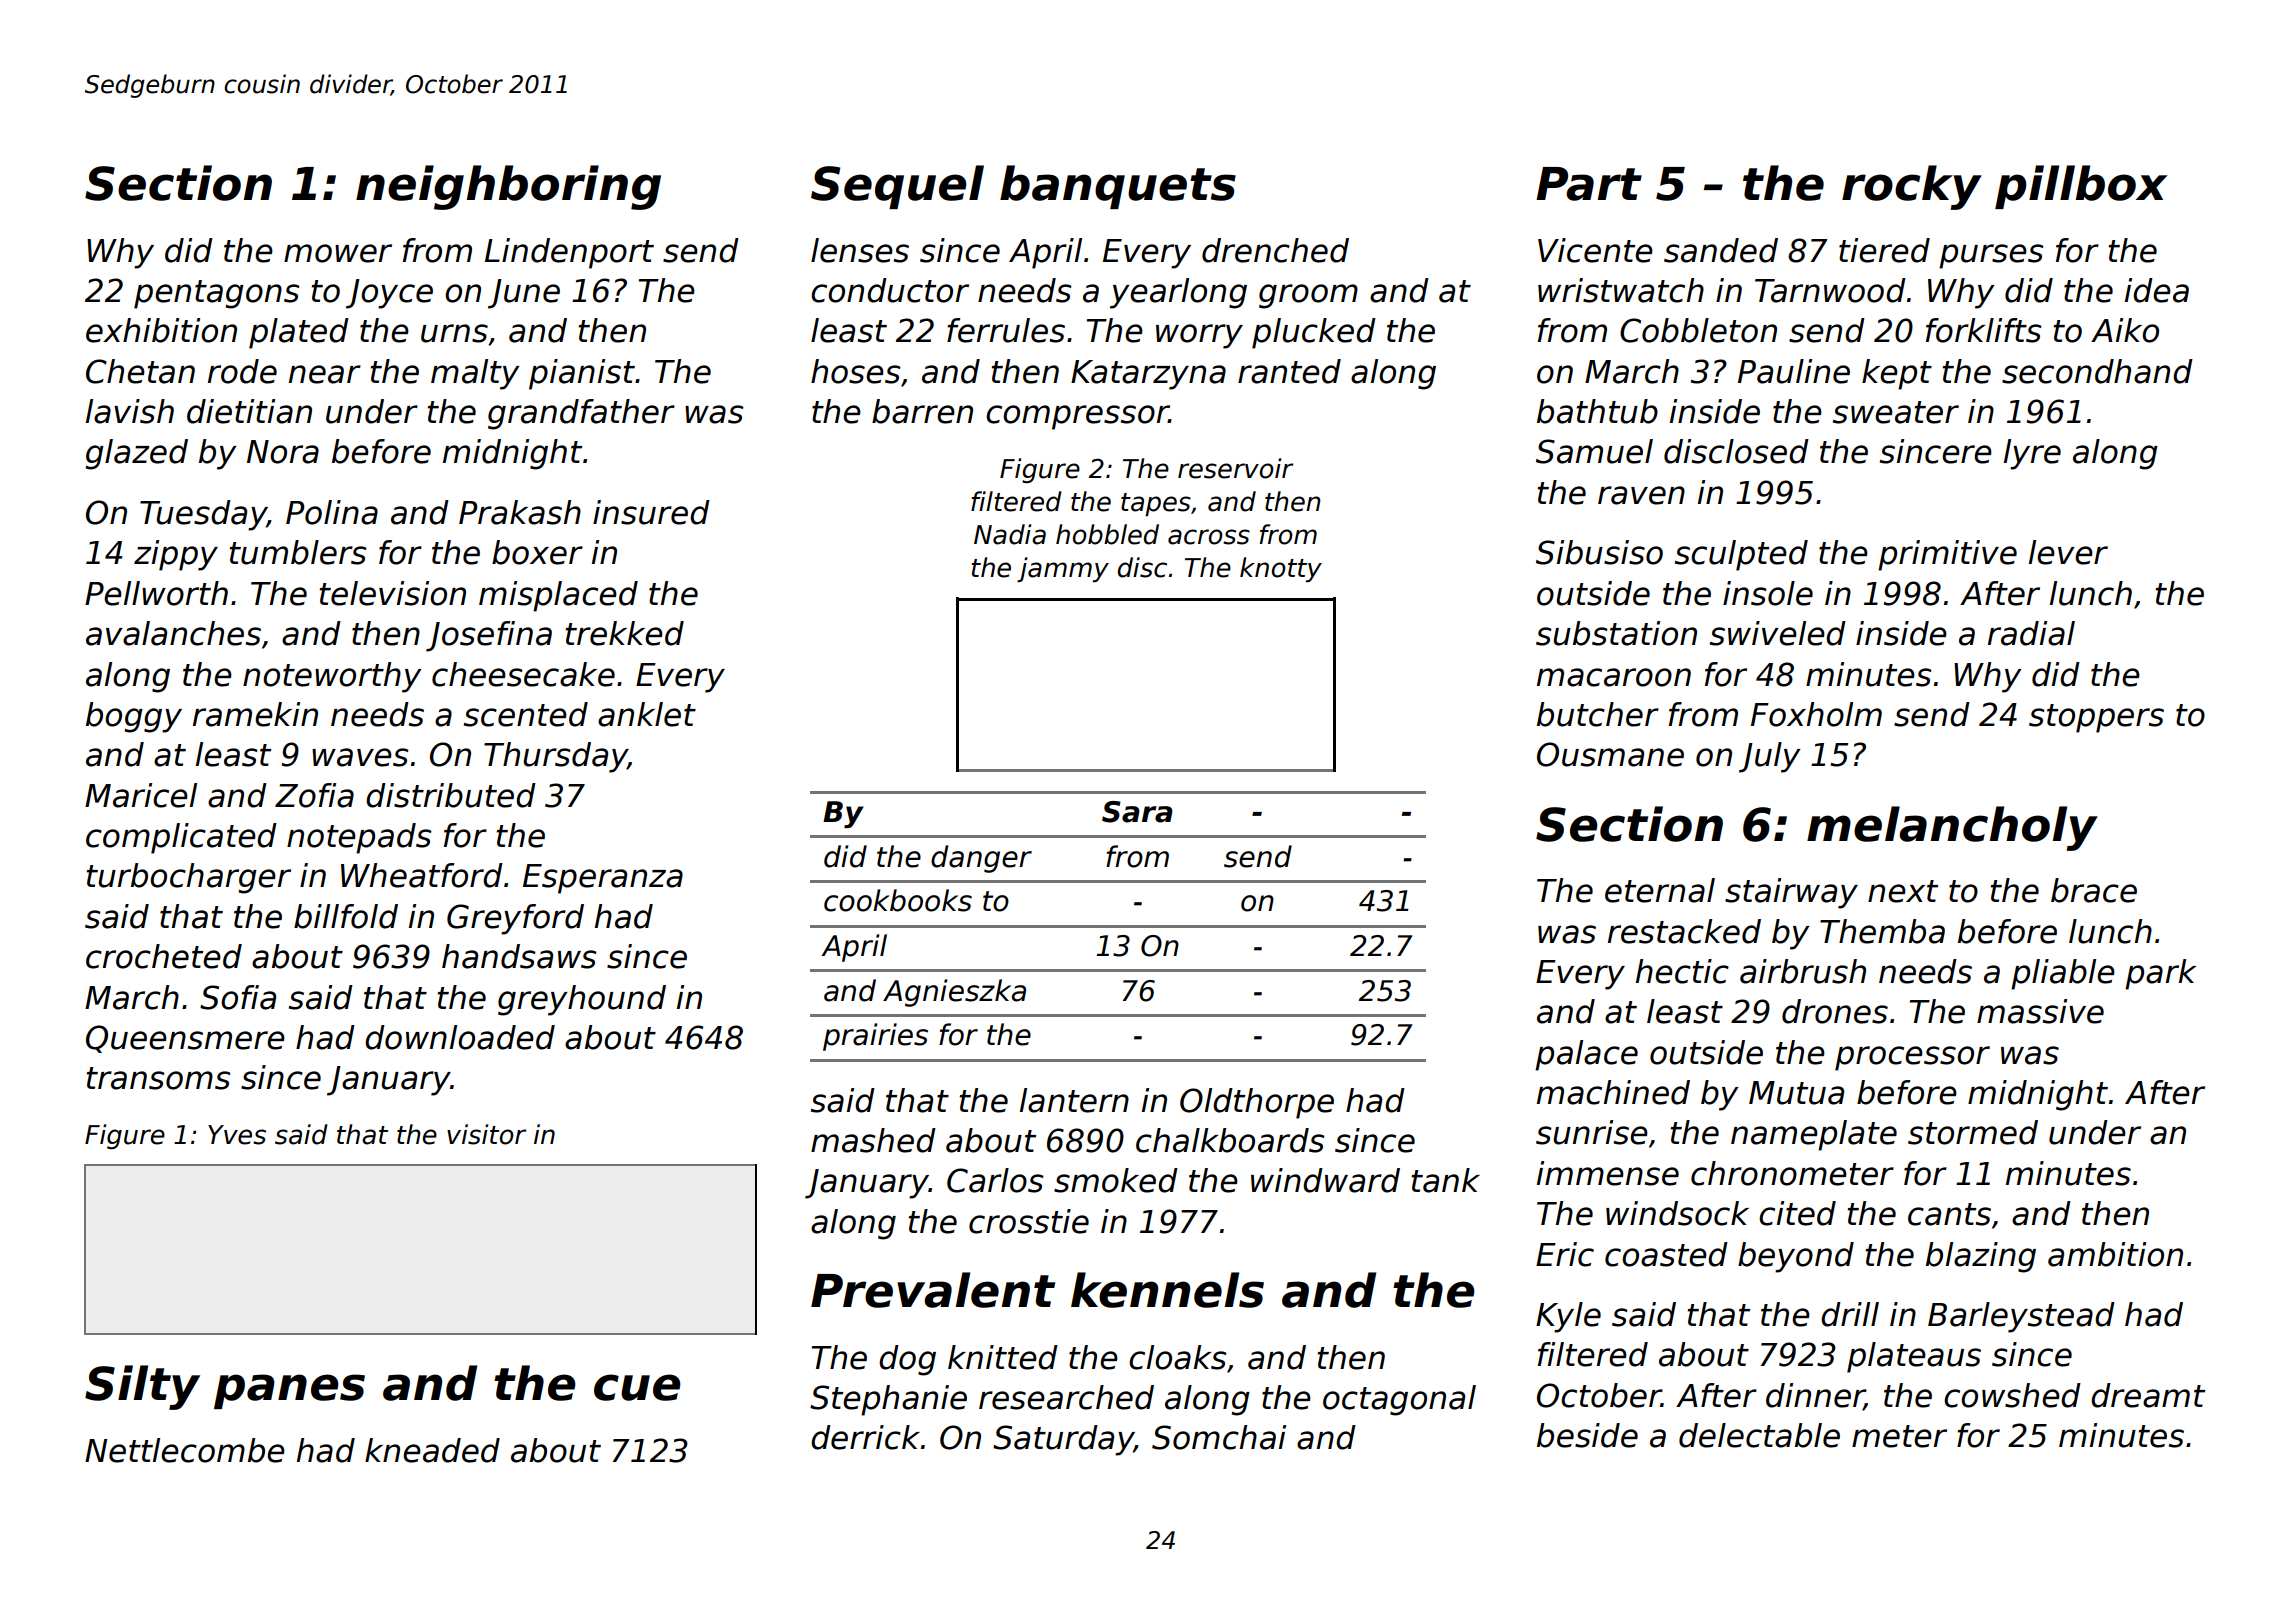  Describe the element at coordinates (556, 757) in the screenshot. I see `Thursday` at that location.
